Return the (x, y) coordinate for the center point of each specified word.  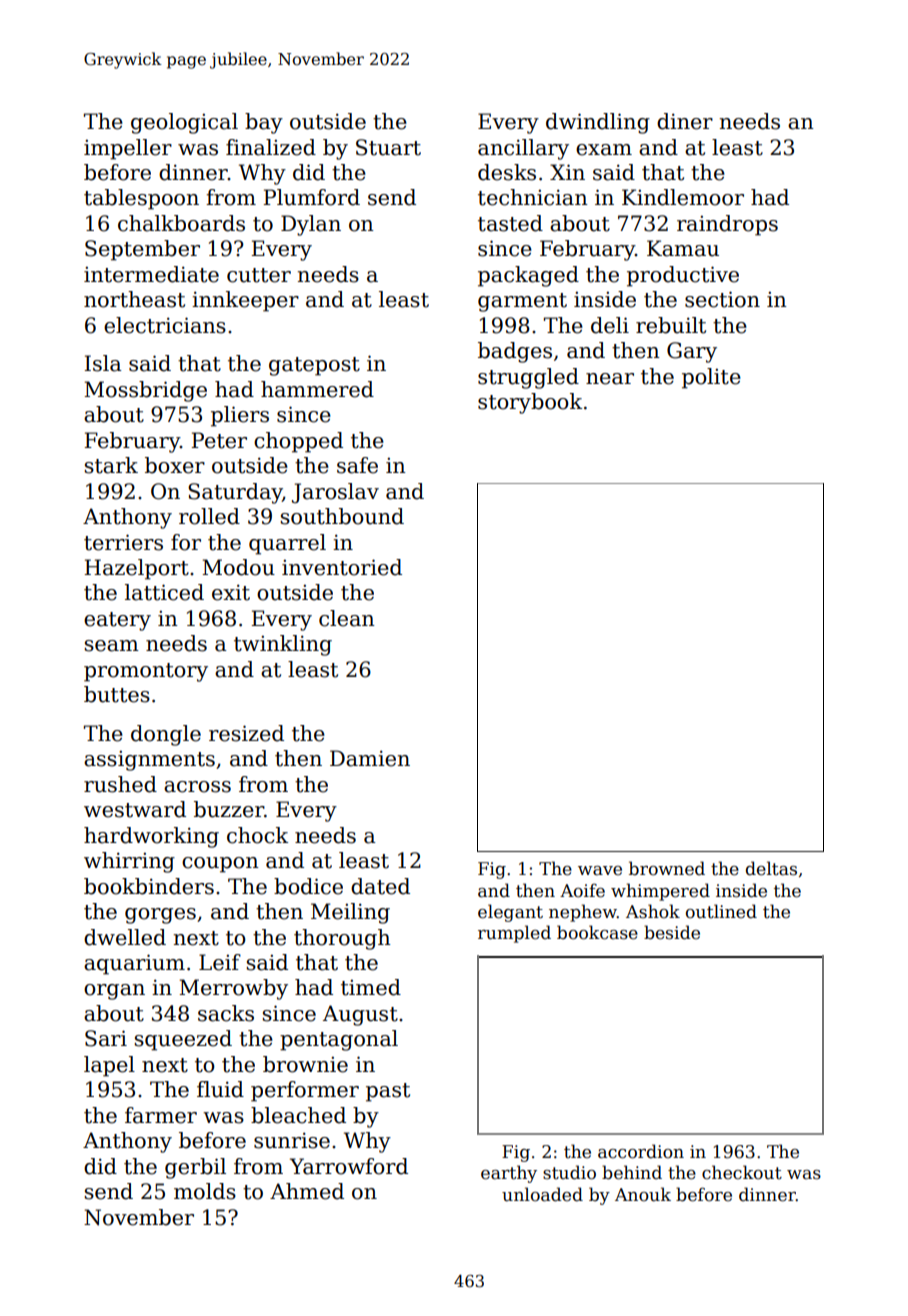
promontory (146, 672)
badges (515, 352)
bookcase (597, 932)
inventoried (342, 567)
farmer (161, 1115)
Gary (692, 352)
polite (711, 378)
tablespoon (141, 199)
